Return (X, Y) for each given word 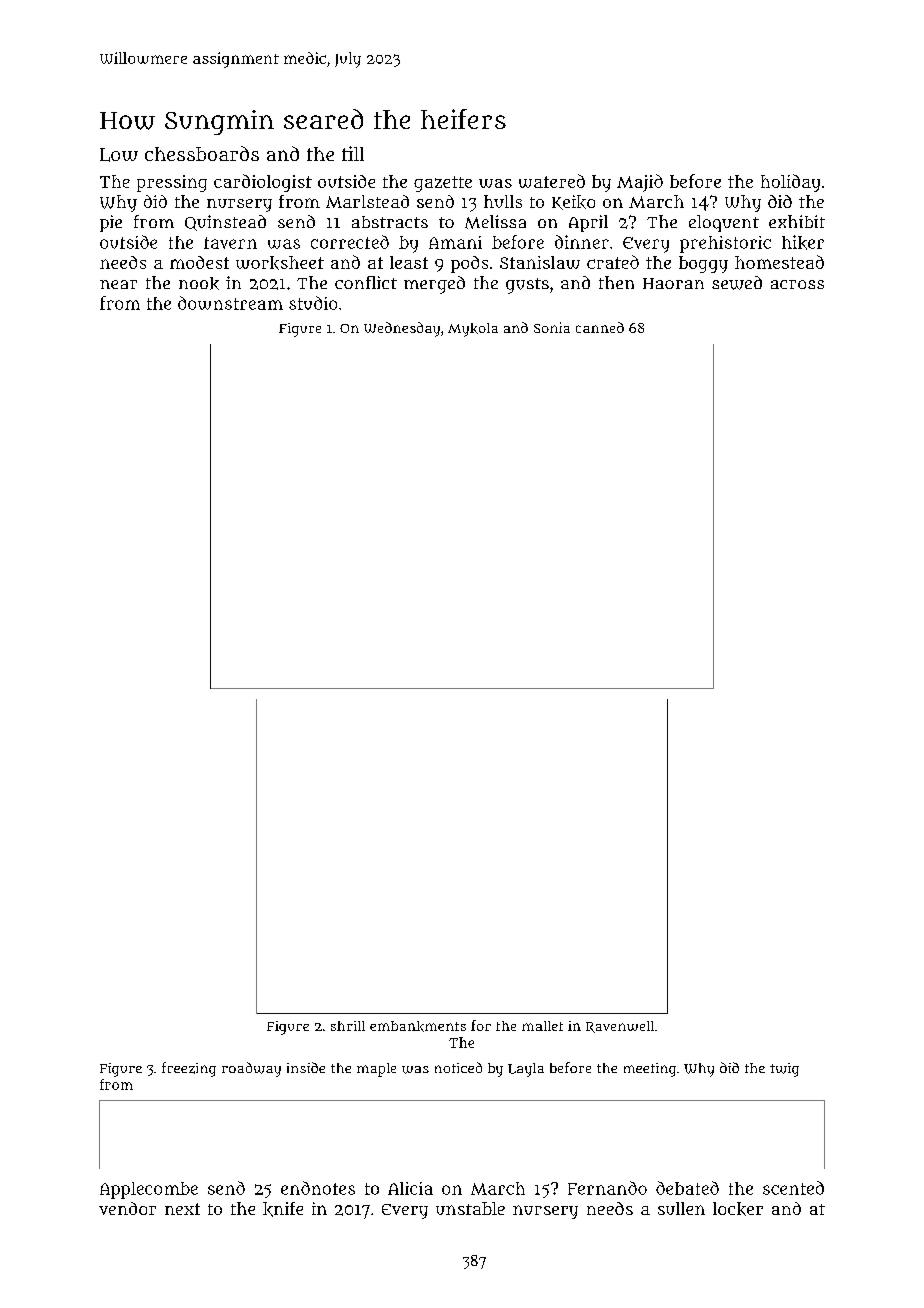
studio (313, 303)
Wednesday (402, 329)
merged (434, 285)
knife (283, 1209)
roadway (251, 1069)
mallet (542, 1026)
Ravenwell (620, 1027)
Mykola (473, 330)
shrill (348, 1026)
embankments (418, 1026)
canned (600, 327)
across (797, 284)
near (118, 284)
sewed (737, 283)
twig (784, 1070)
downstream (230, 303)
